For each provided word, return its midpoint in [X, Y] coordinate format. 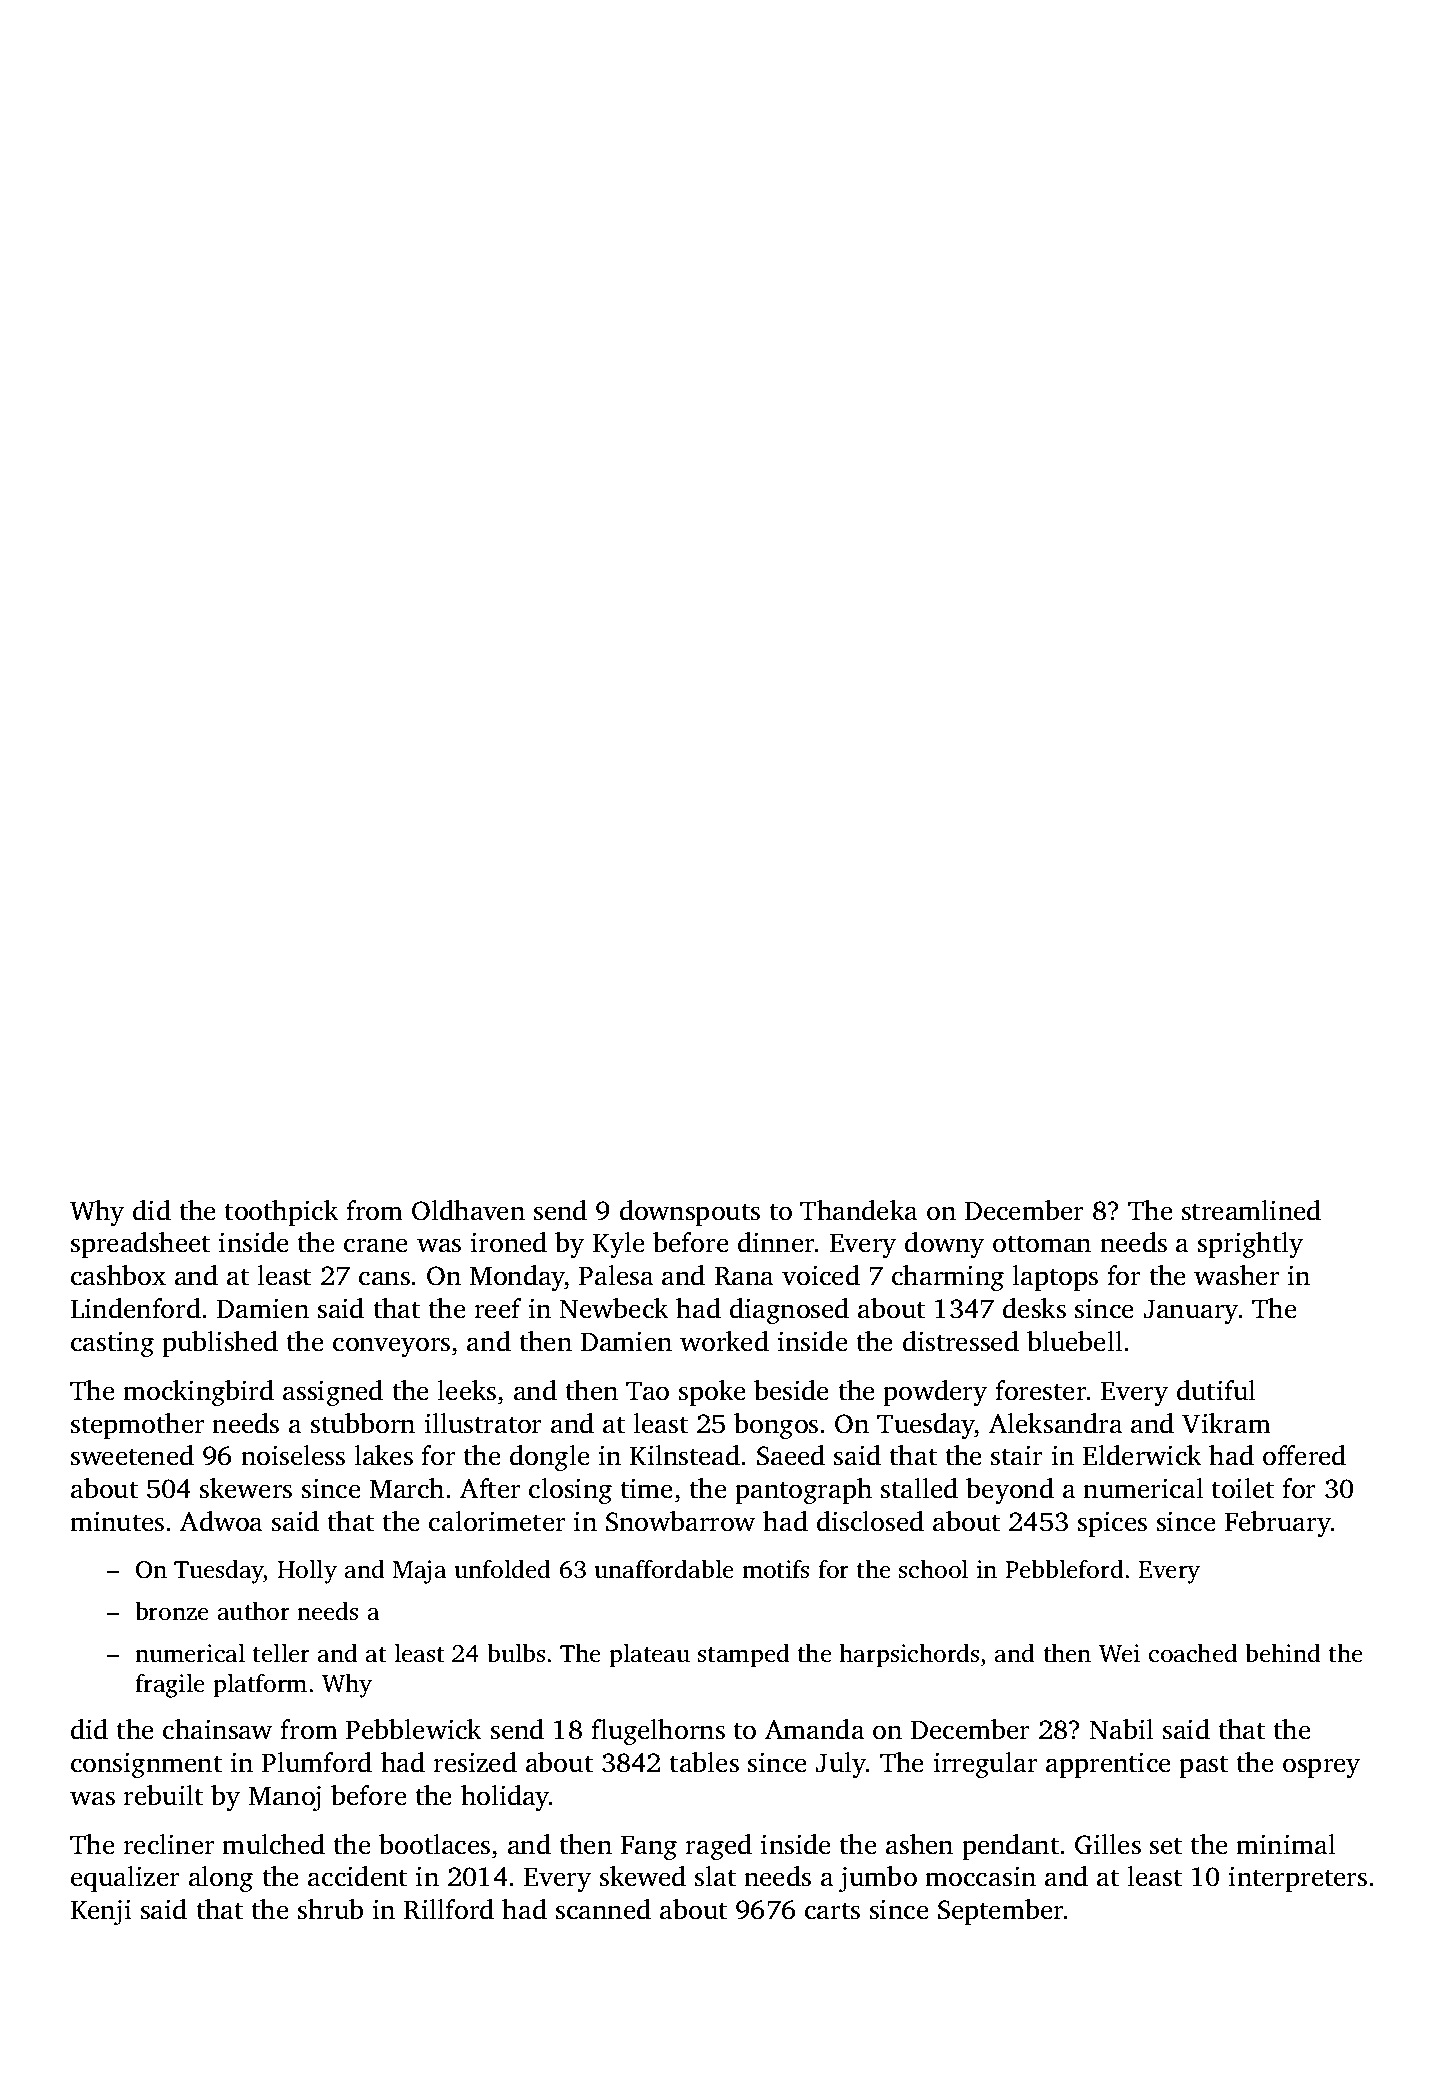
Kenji [101, 1912]
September [1001, 1912]
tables [704, 1762]
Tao [647, 1391]
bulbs [516, 1653]
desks [1034, 1308]
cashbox [118, 1275]
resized [475, 1762]
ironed [509, 1242]
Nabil [1121, 1729]
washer [1237, 1275]
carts [832, 1911]
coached [1193, 1653]
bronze [172, 1611]
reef [498, 1308]
